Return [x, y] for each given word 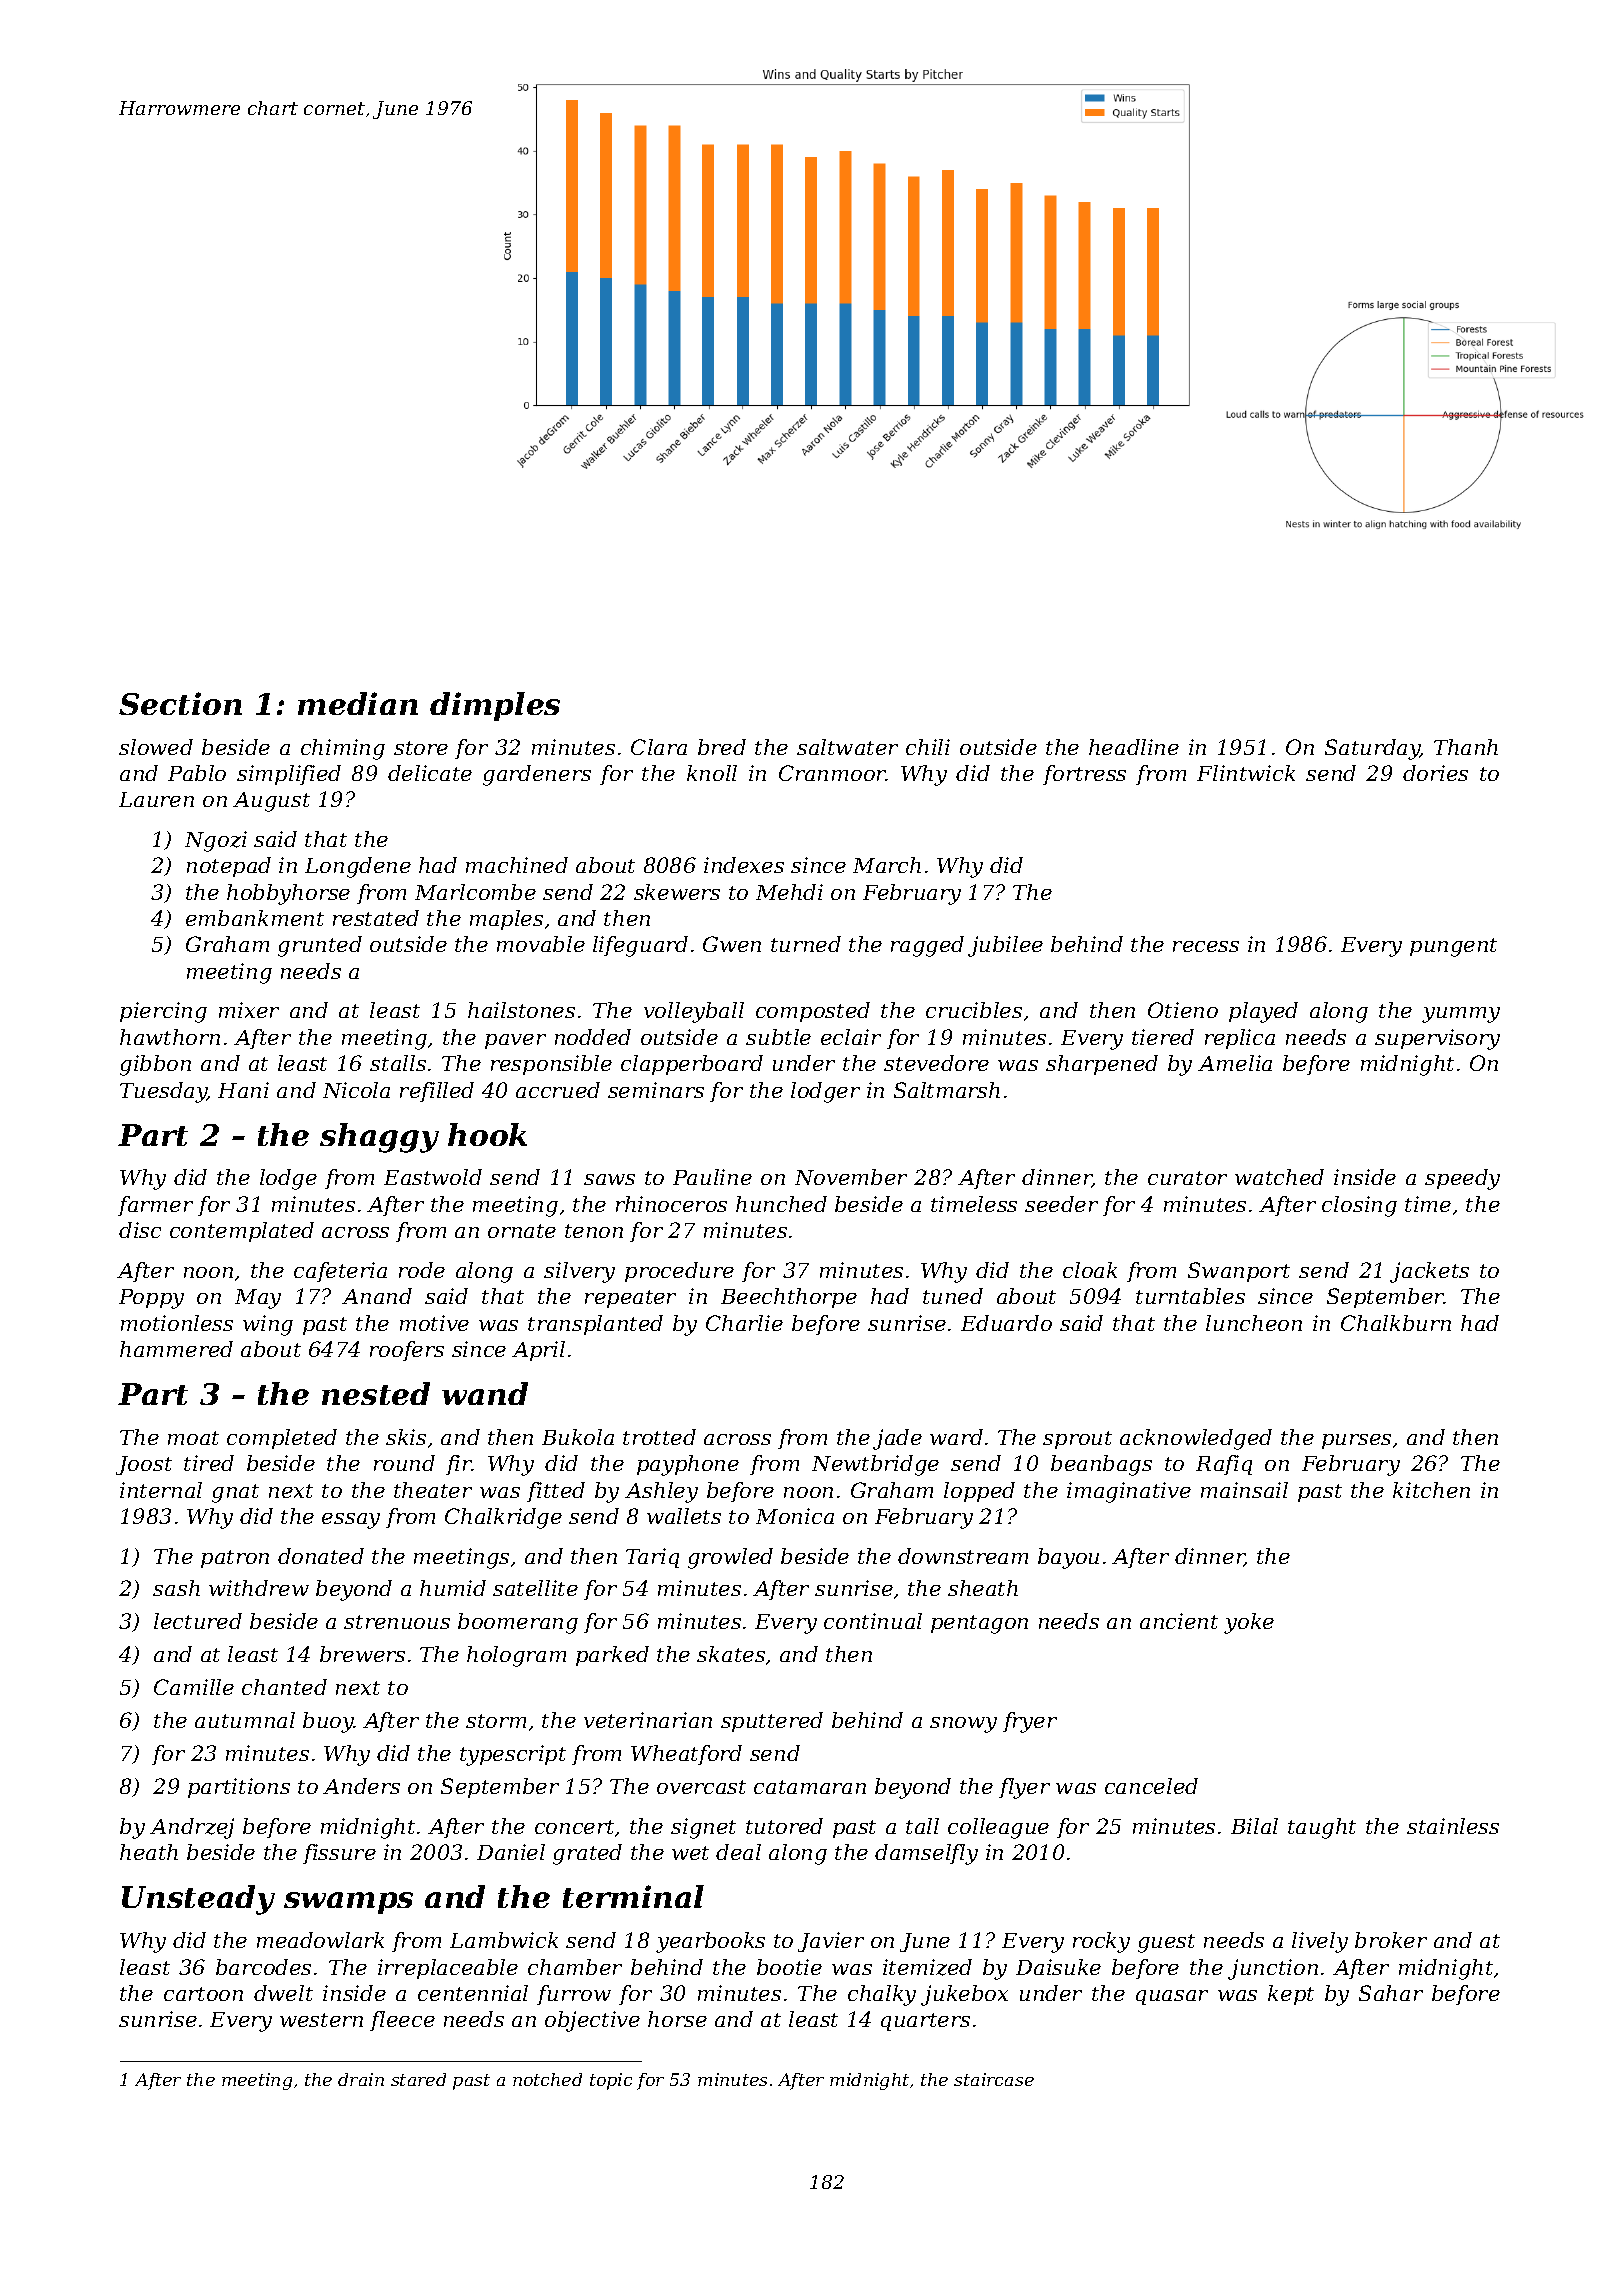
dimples [495, 706]
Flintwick [1246, 773]
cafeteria [340, 1272]
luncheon [1254, 1323]
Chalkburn [1396, 1323]
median [358, 703]
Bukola [578, 1437]
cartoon [203, 1994]
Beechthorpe [789, 1298]
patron [235, 1559]
